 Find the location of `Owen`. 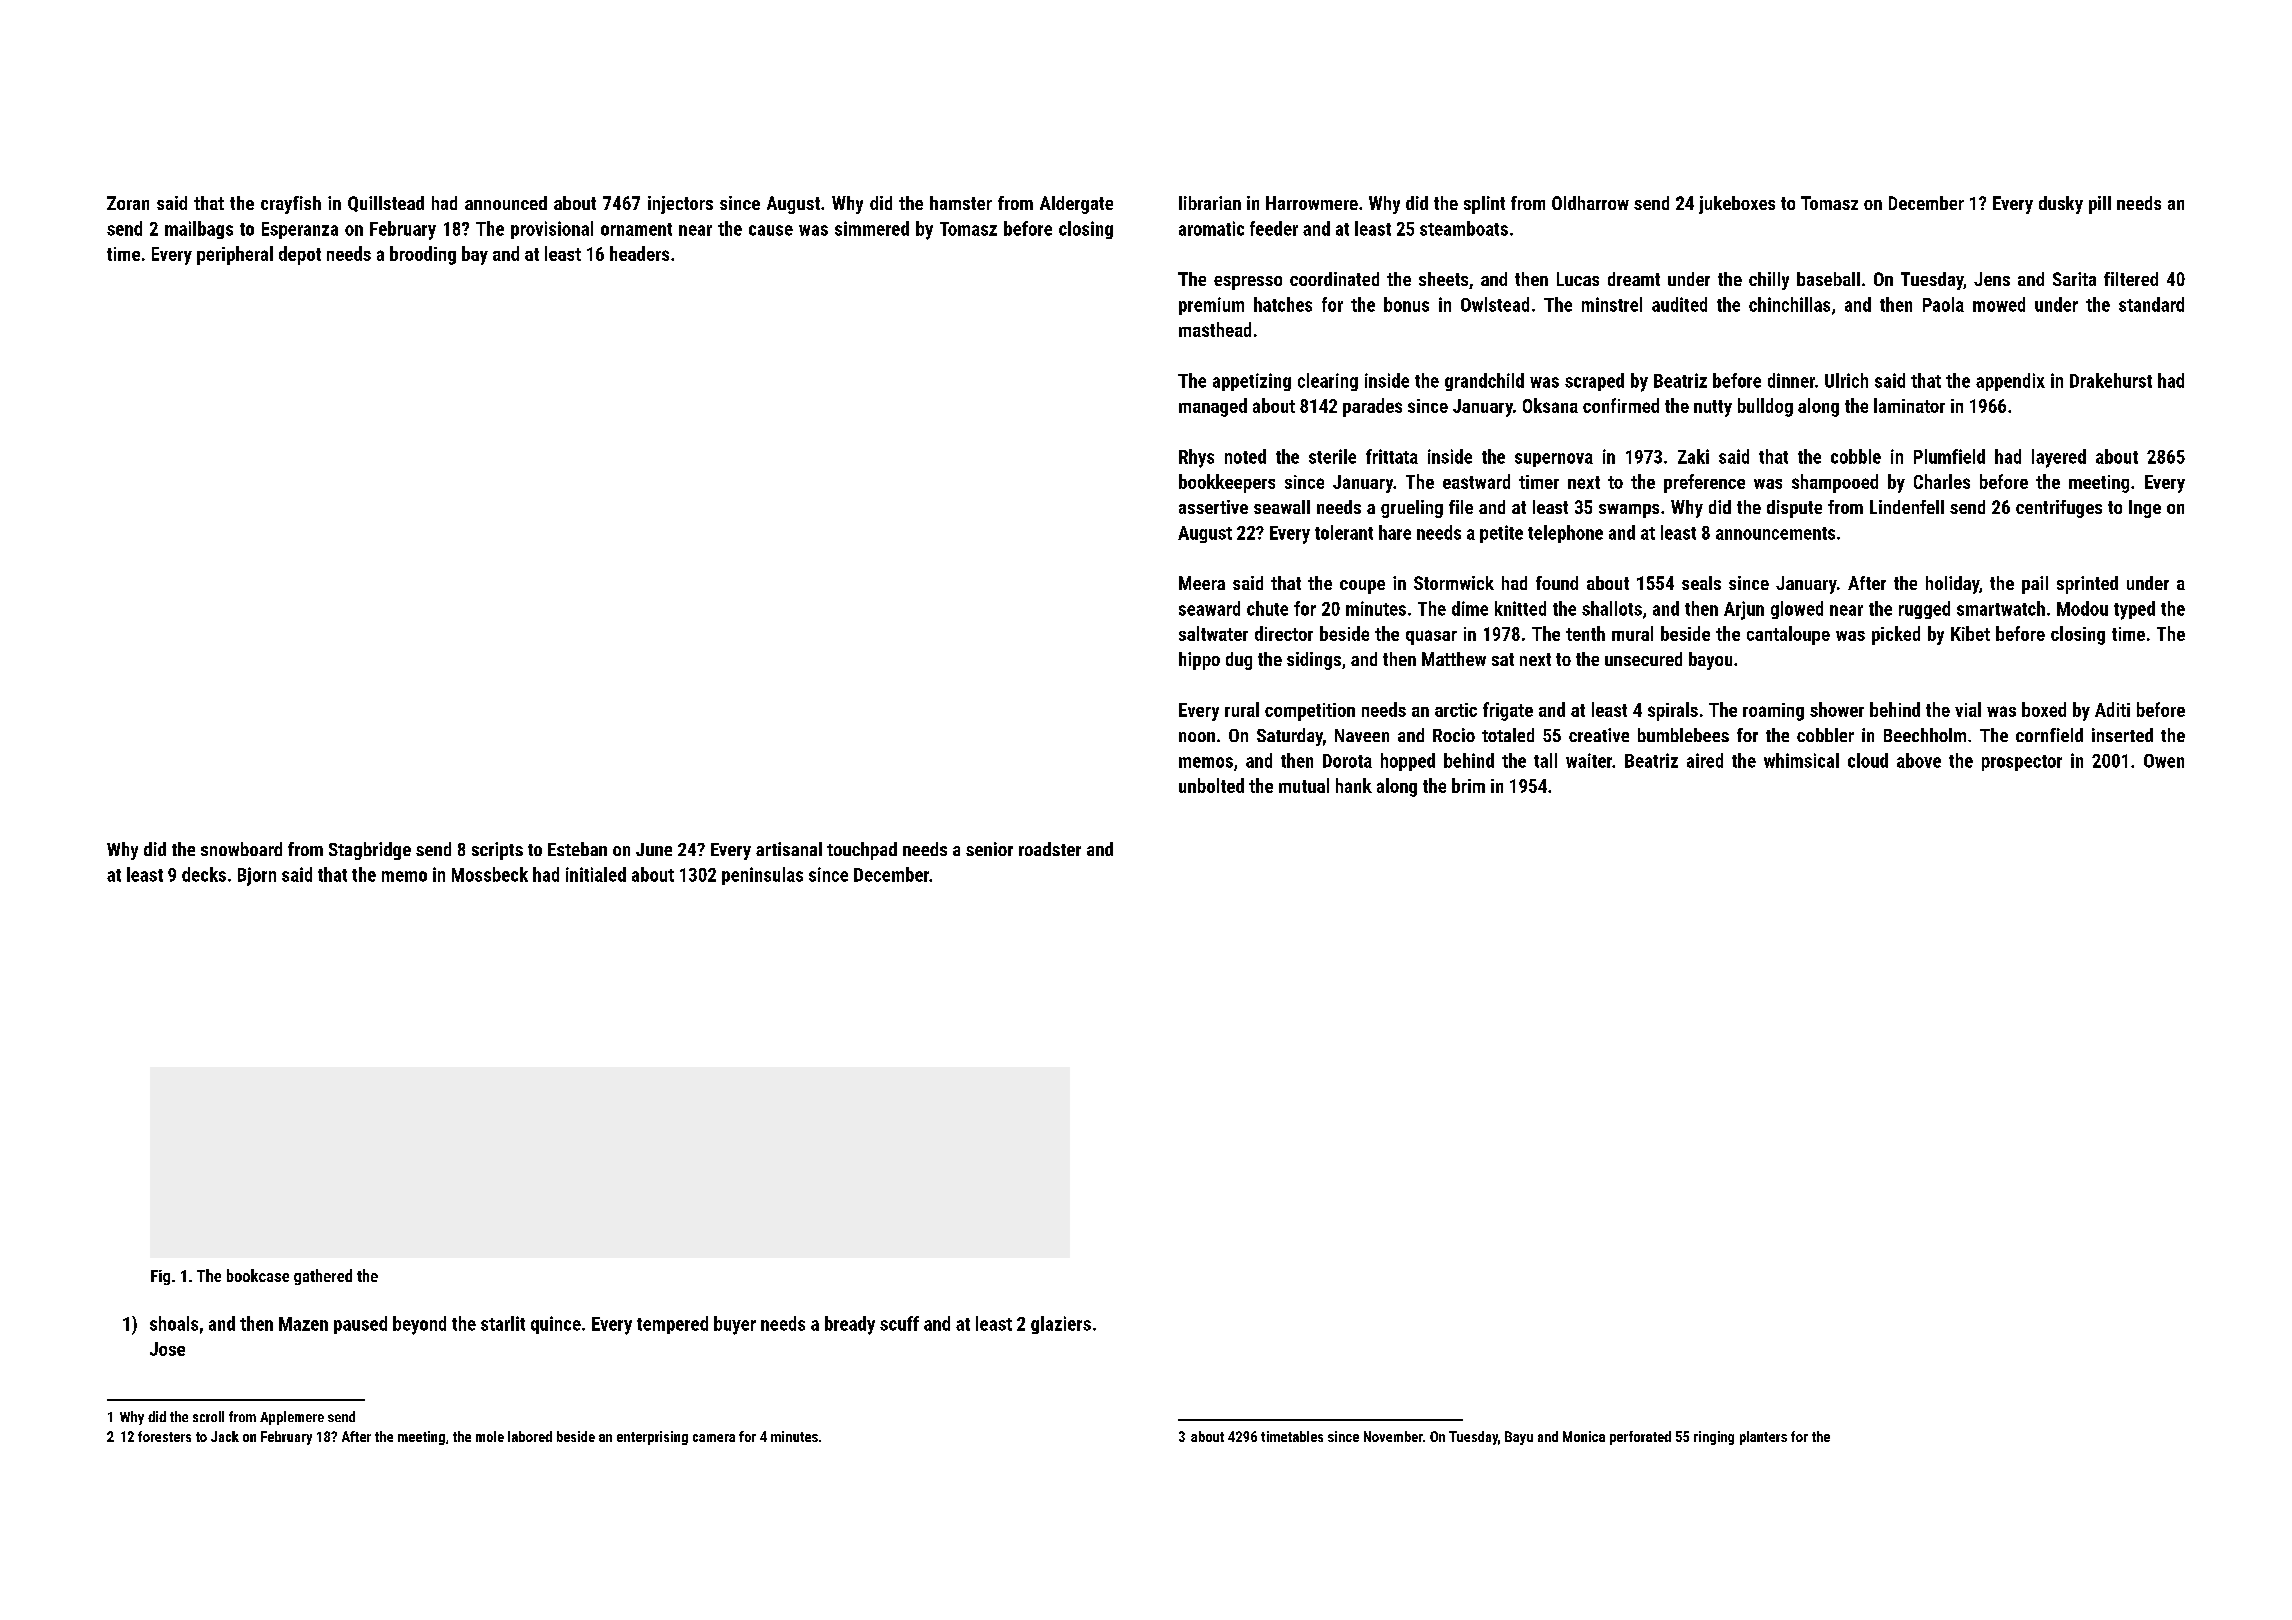

Owen is located at coordinates (2164, 761).
